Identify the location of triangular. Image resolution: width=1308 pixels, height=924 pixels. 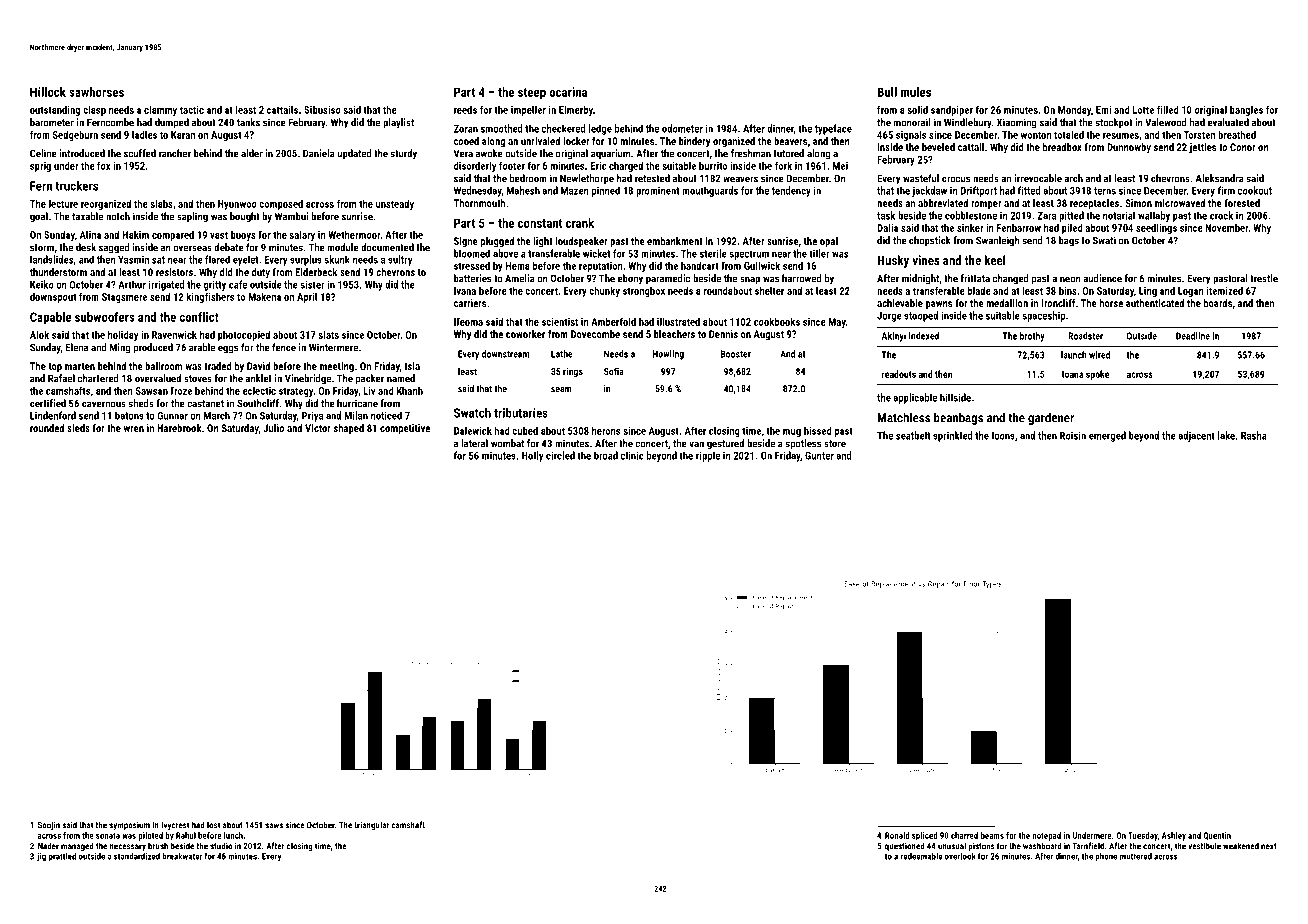
(371, 825).
